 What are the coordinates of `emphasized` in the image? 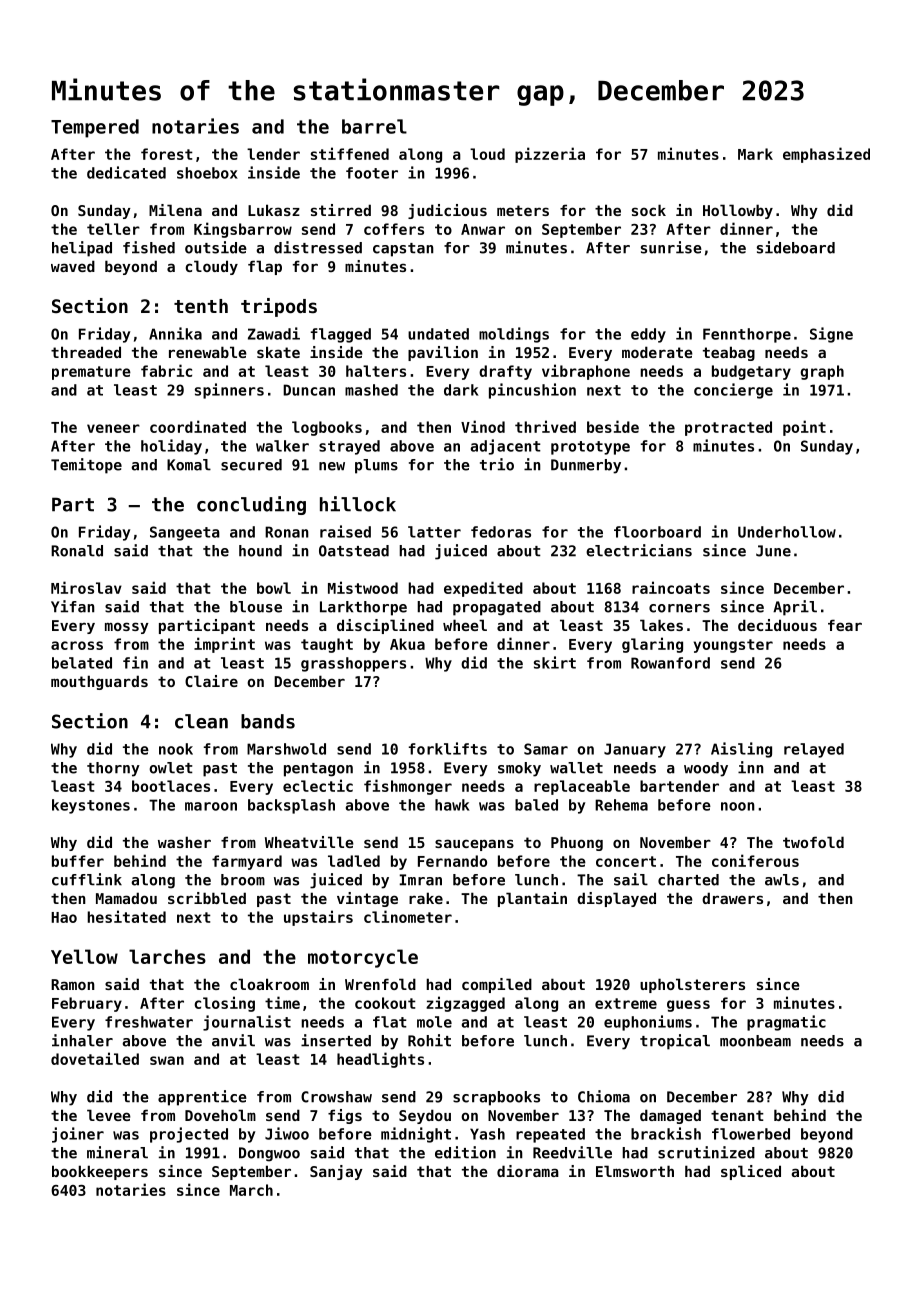 It's located at (826, 155).
